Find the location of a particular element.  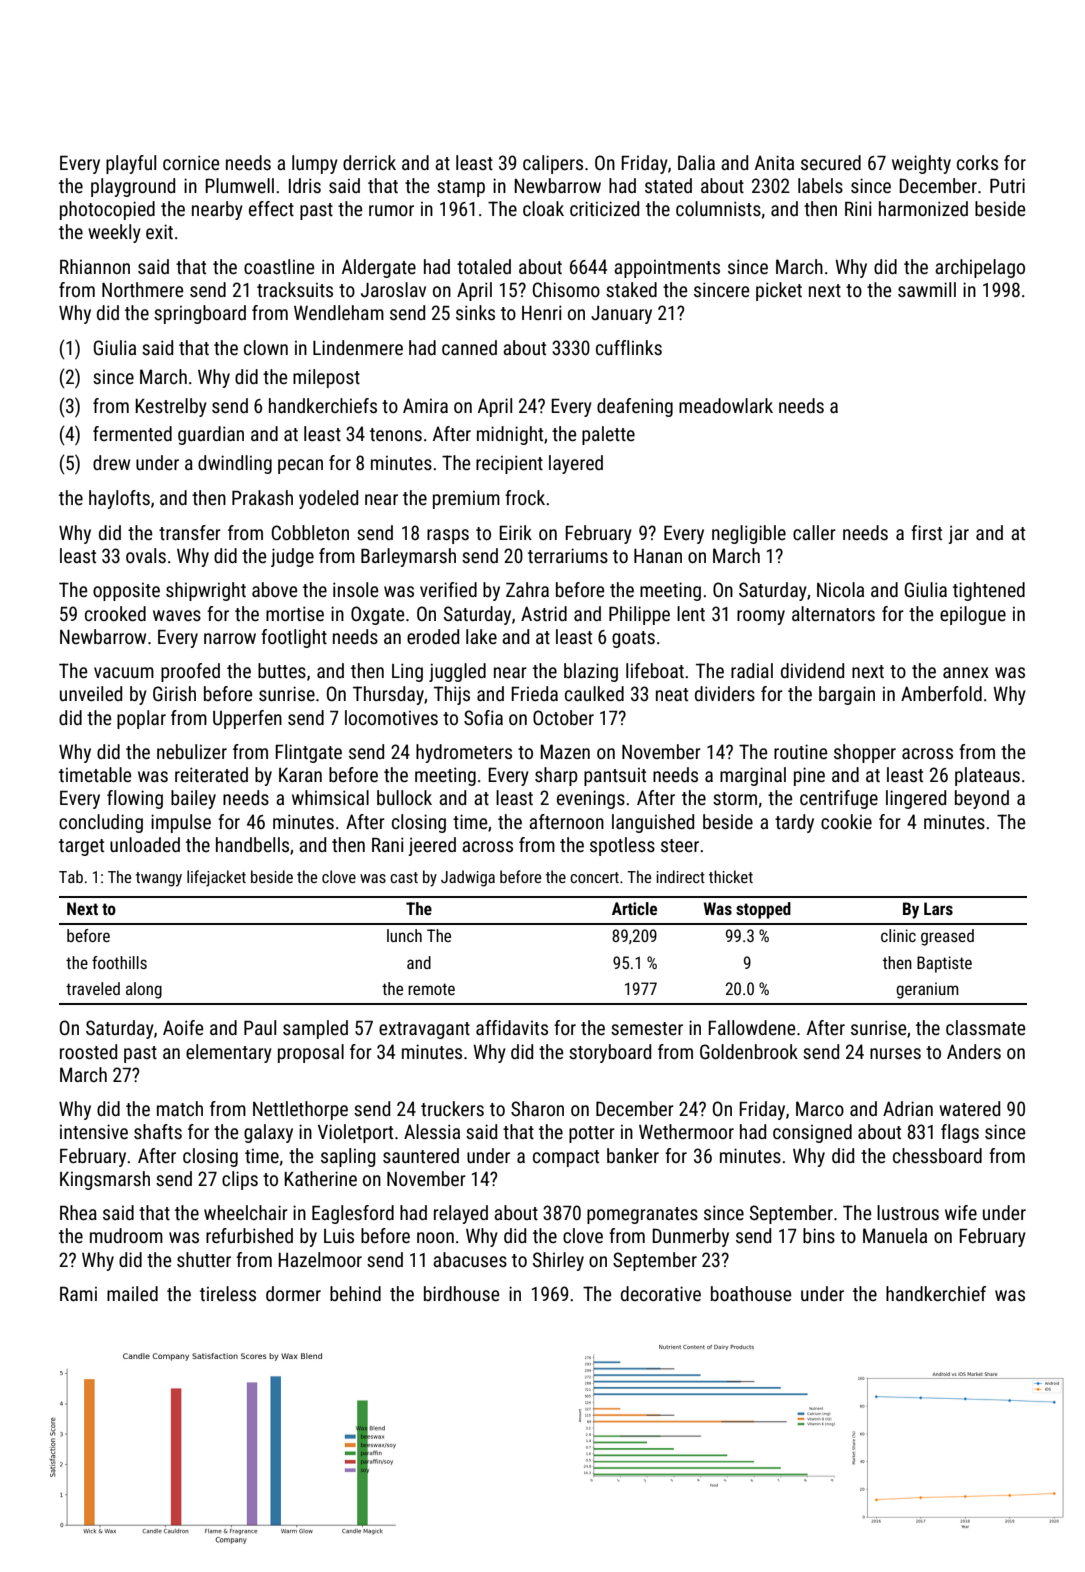

playful is located at coordinates (131, 164).
